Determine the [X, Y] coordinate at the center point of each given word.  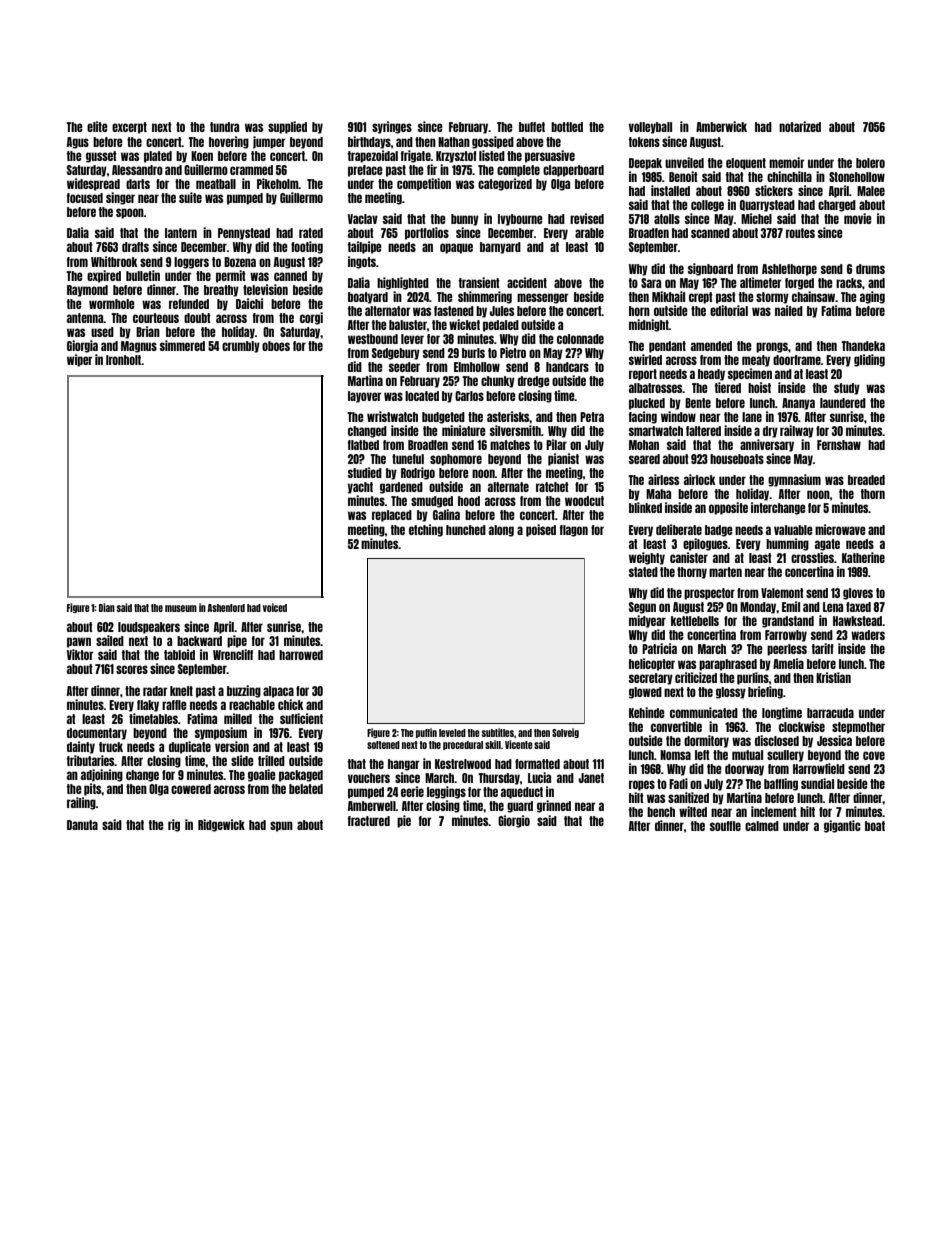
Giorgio [514, 821]
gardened [401, 488]
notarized [800, 126]
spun [281, 826]
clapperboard [573, 171]
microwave [840, 529]
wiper [80, 360]
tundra [224, 127]
